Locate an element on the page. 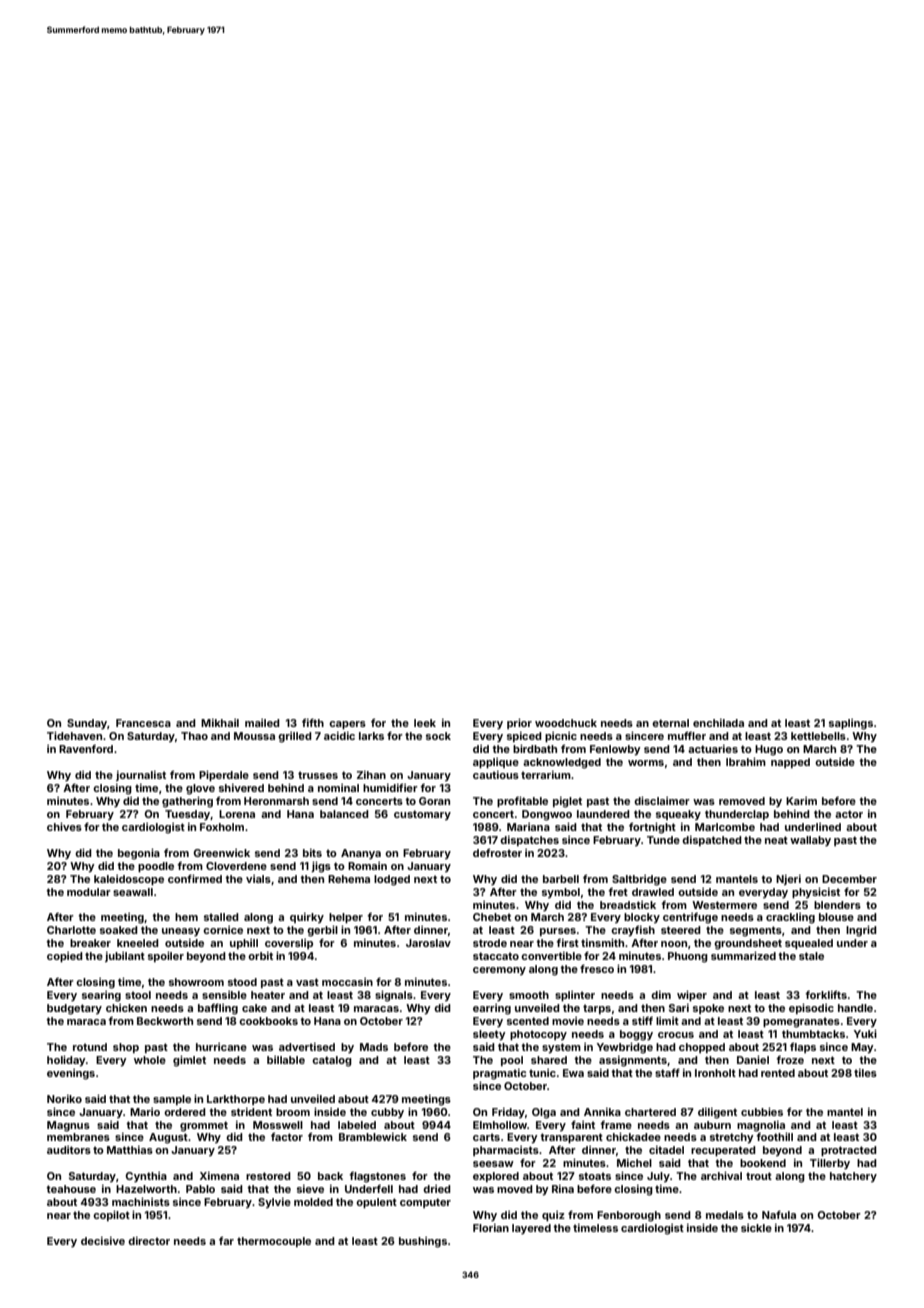 This page has height=1308, width=924. squeaky is located at coordinates (678, 815).
